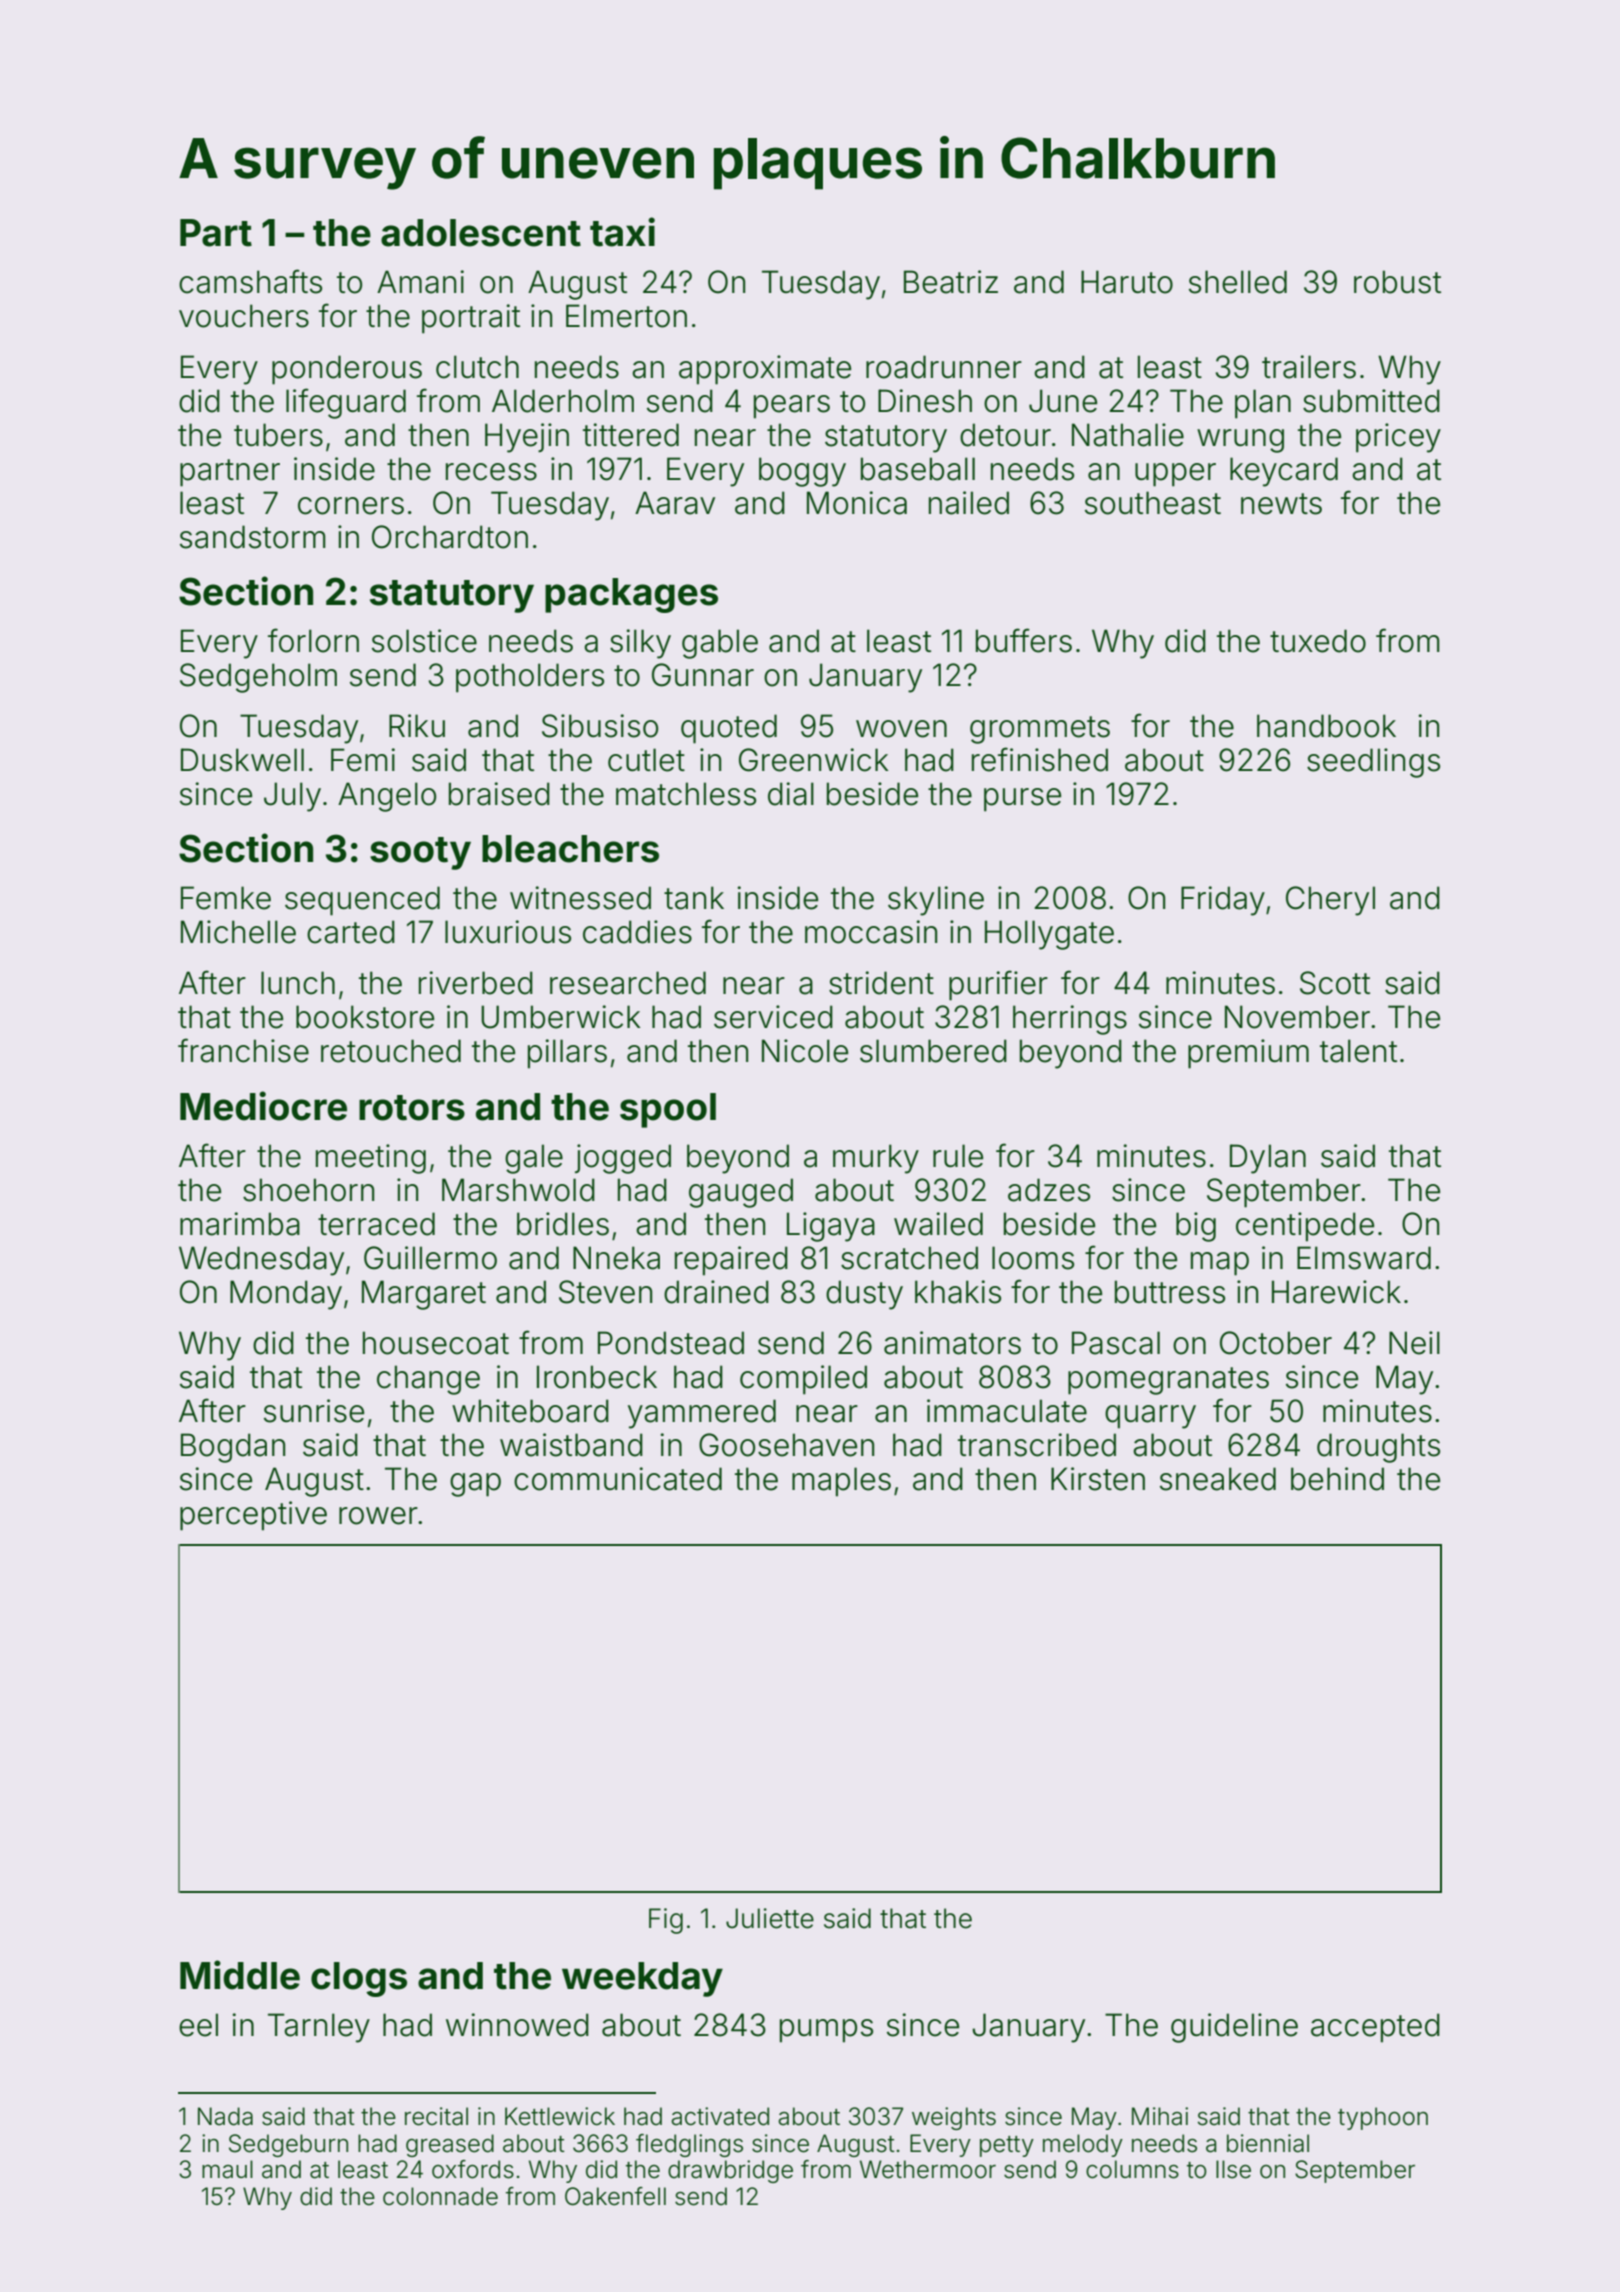 The height and width of the screenshot is (2292, 1620). Describe the element at coordinates (491, 472) in the screenshot. I see `recess` at that location.
